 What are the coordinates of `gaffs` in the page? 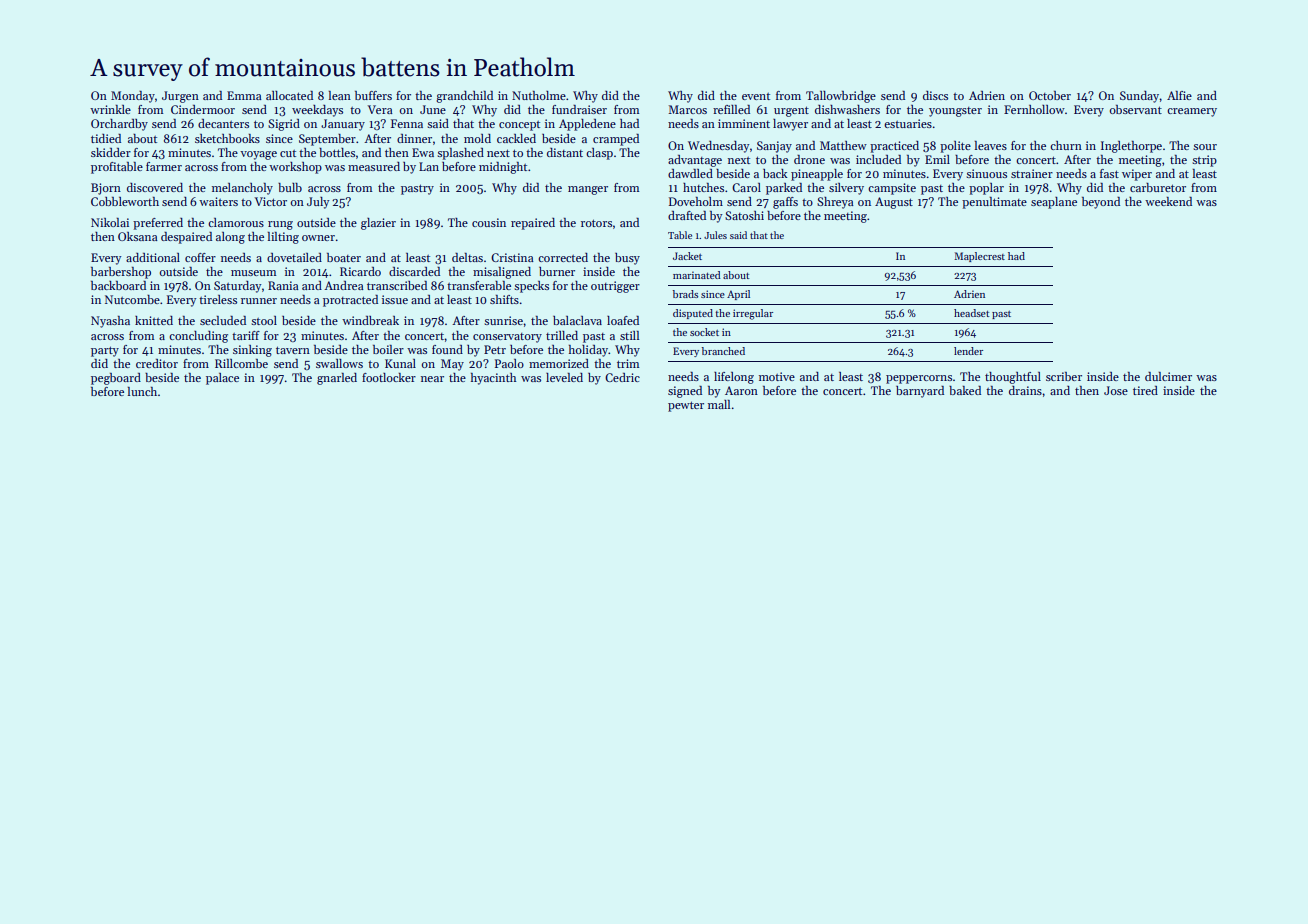 It's located at (785, 203).
